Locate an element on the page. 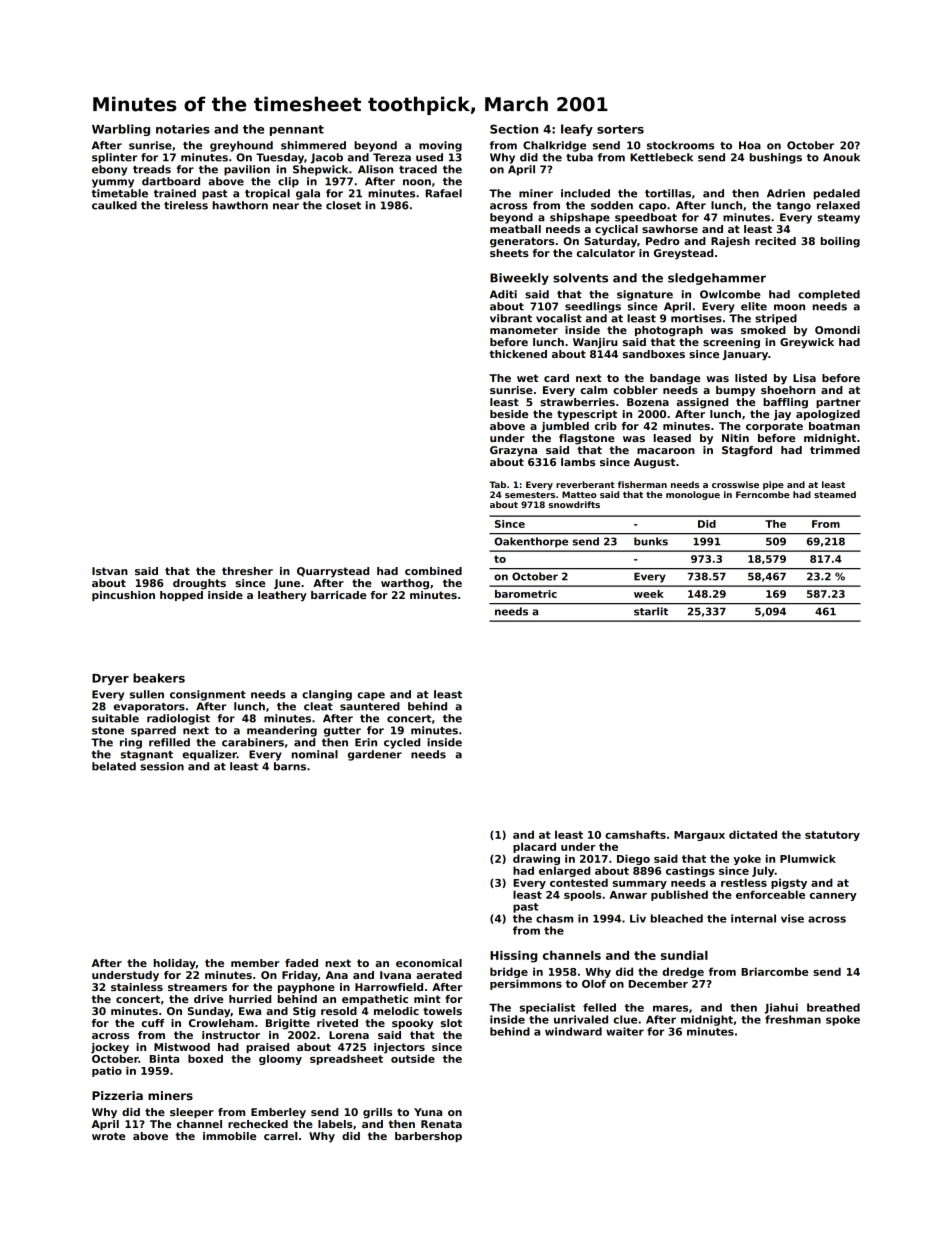  closet is located at coordinates (343, 205).
